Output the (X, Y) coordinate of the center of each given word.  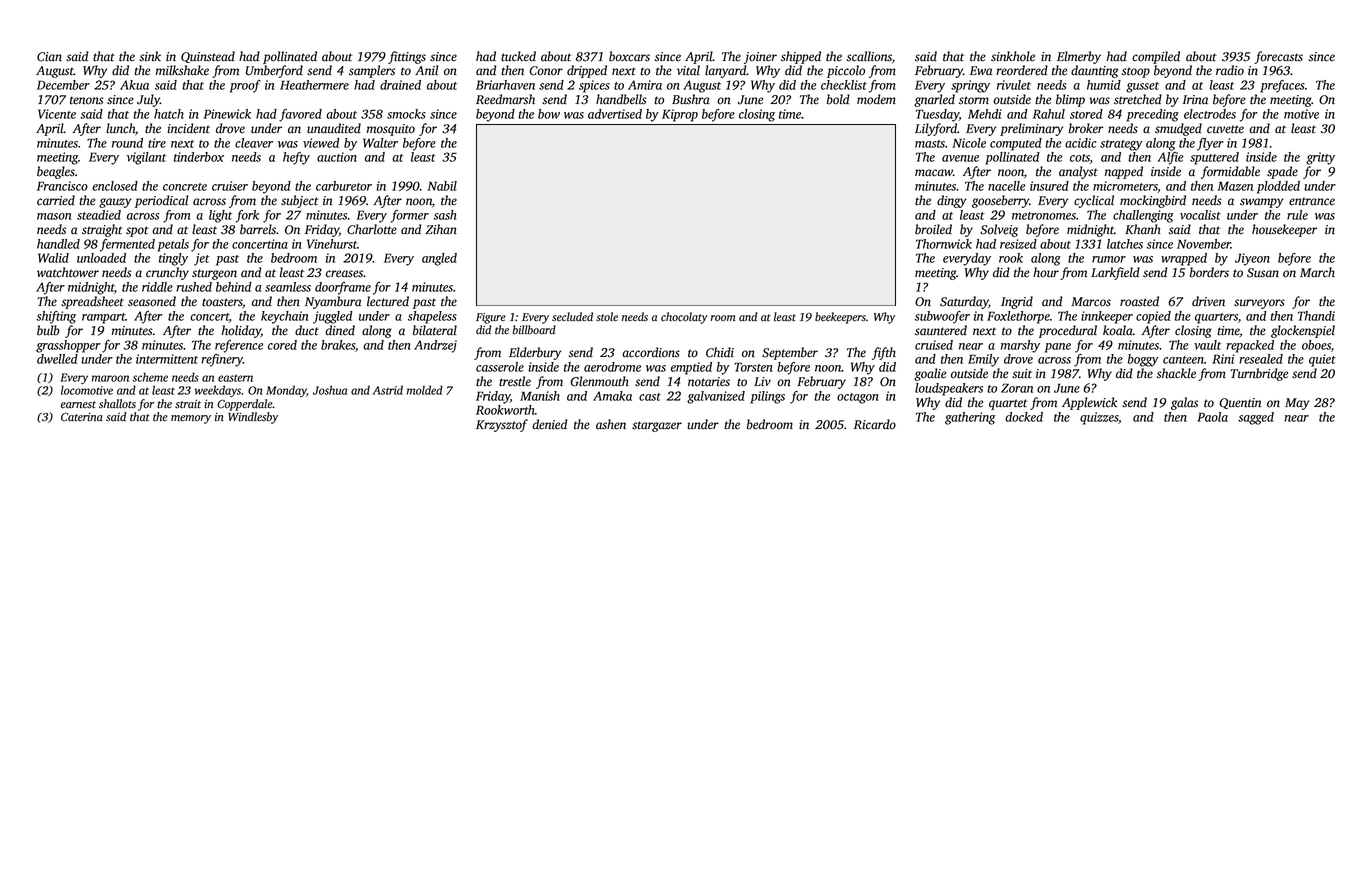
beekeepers (840, 318)
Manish (540, 396)
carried (56, 200)
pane (1058, 348)
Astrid (388, 390)
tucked (518, 56)
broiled (933, 229)
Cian (49, 57)
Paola (1212, 417)
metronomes (1044, 216)
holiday (241, 331)
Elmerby (1079, 57)
